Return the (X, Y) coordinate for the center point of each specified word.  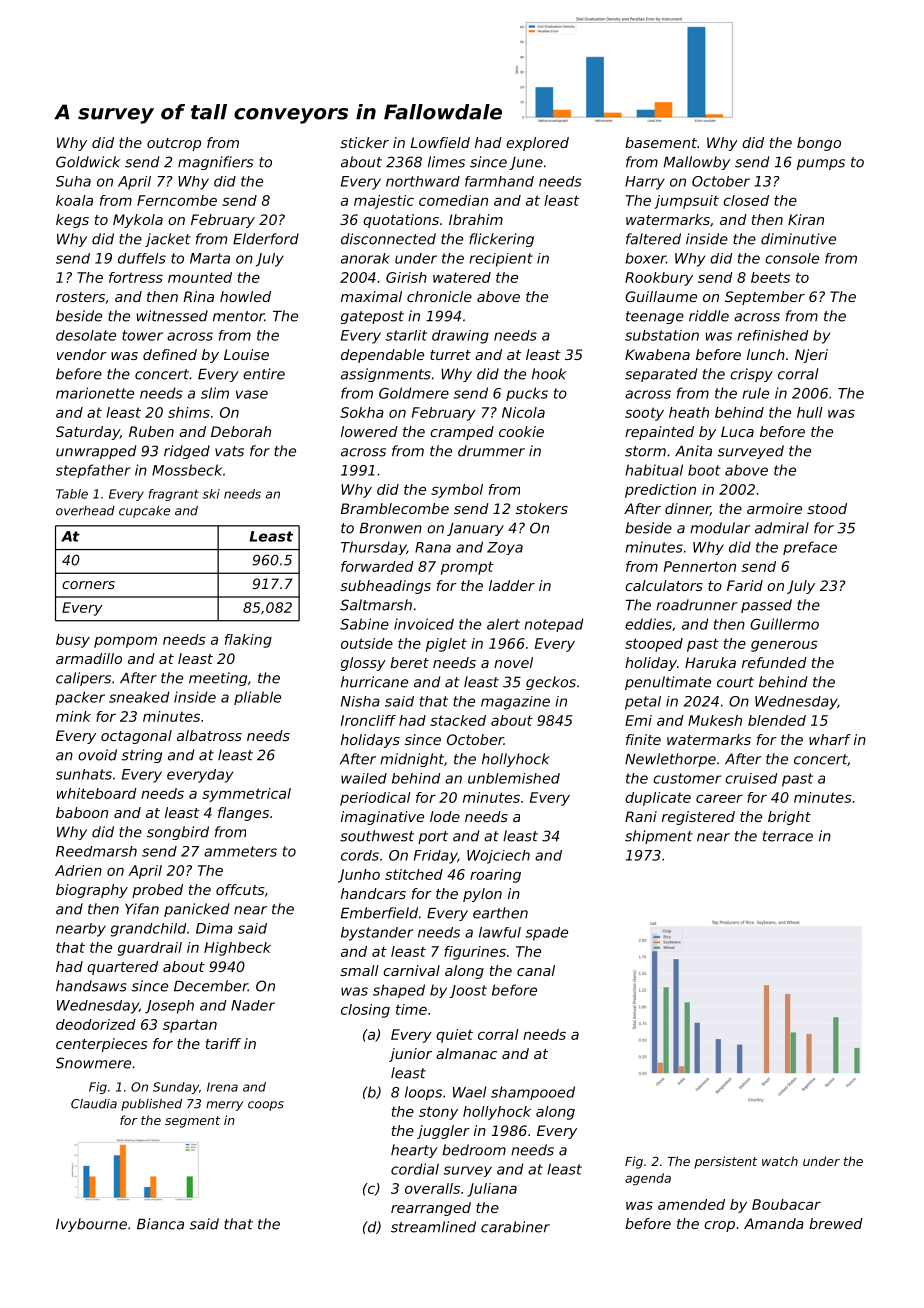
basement (661, 142)
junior (410, 1055)
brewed (836, 1223)
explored (537, 144)
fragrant (174, 495)
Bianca (160, 1224)
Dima (214, 928)
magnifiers (215, 163)
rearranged (431, 1209)
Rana (433, 547)
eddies (648, 624)
